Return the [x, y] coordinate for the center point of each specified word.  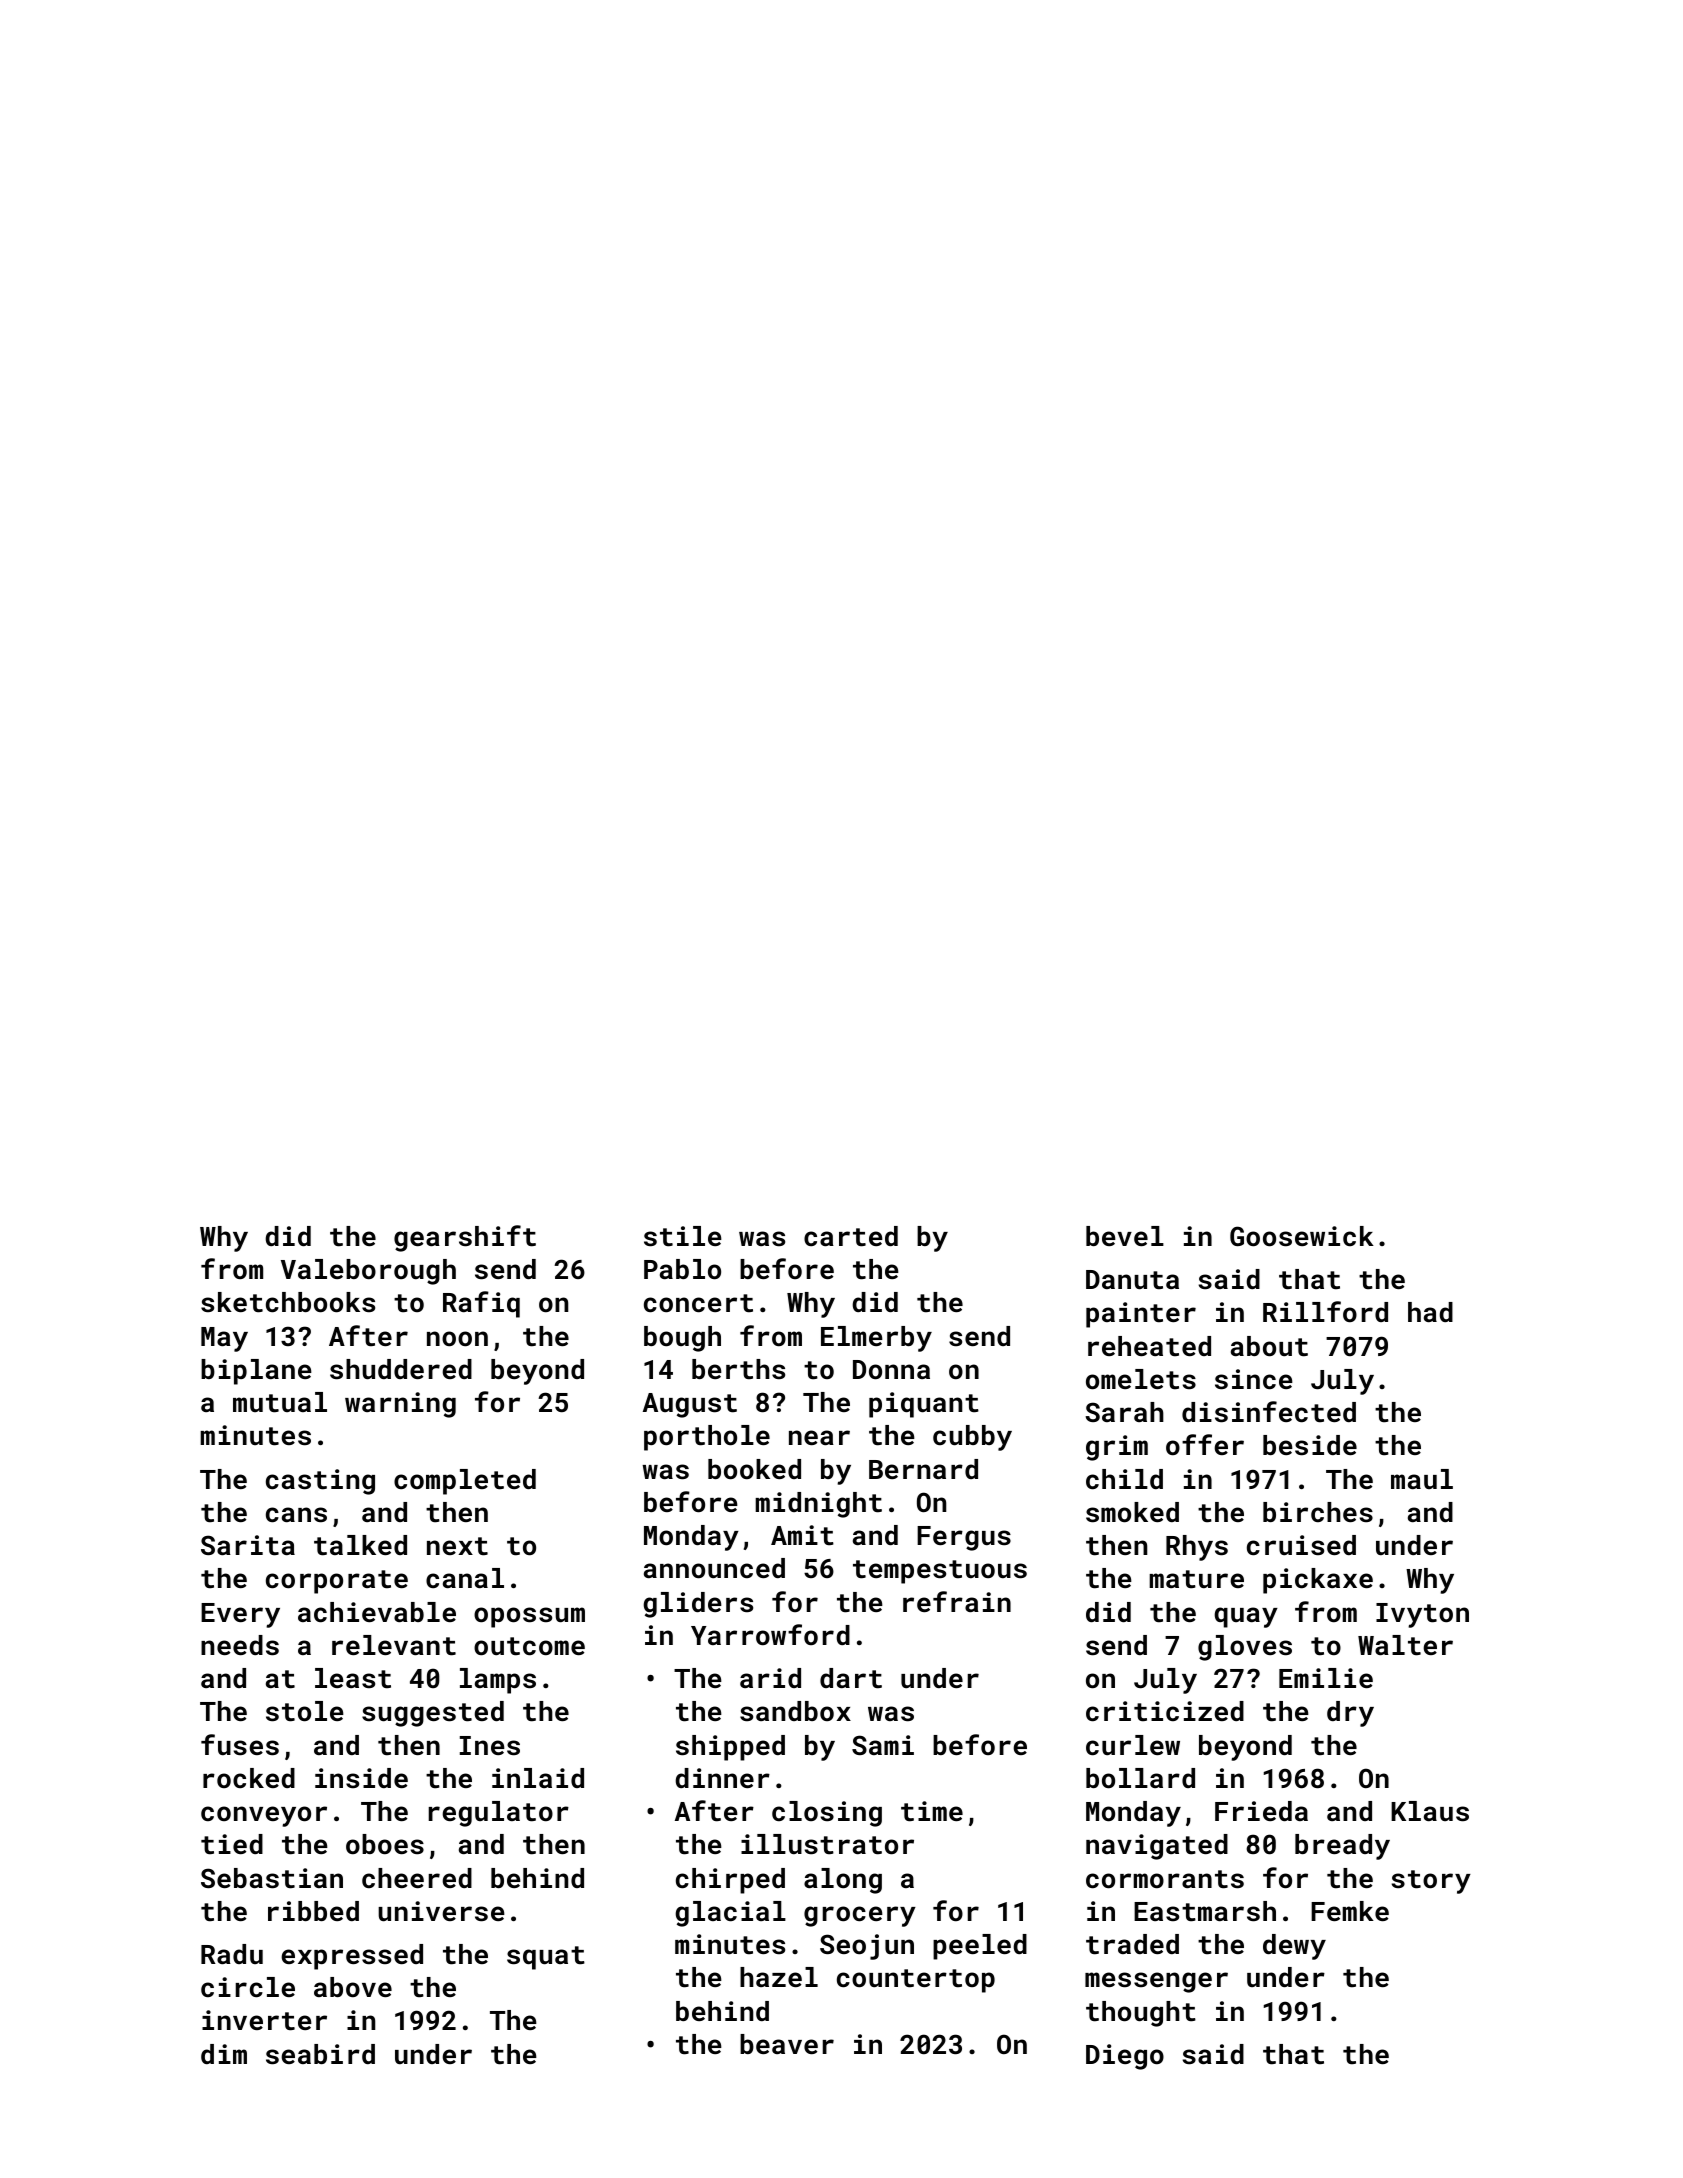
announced [714, 1568]
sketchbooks [288, 1302]
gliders [698, 1605]
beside [1310, 1445]
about [1269, 1346]
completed [465, 1482]
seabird [320, 2054]
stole [305, 1711]
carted [851, 1236]
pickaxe [1318, 1581]
